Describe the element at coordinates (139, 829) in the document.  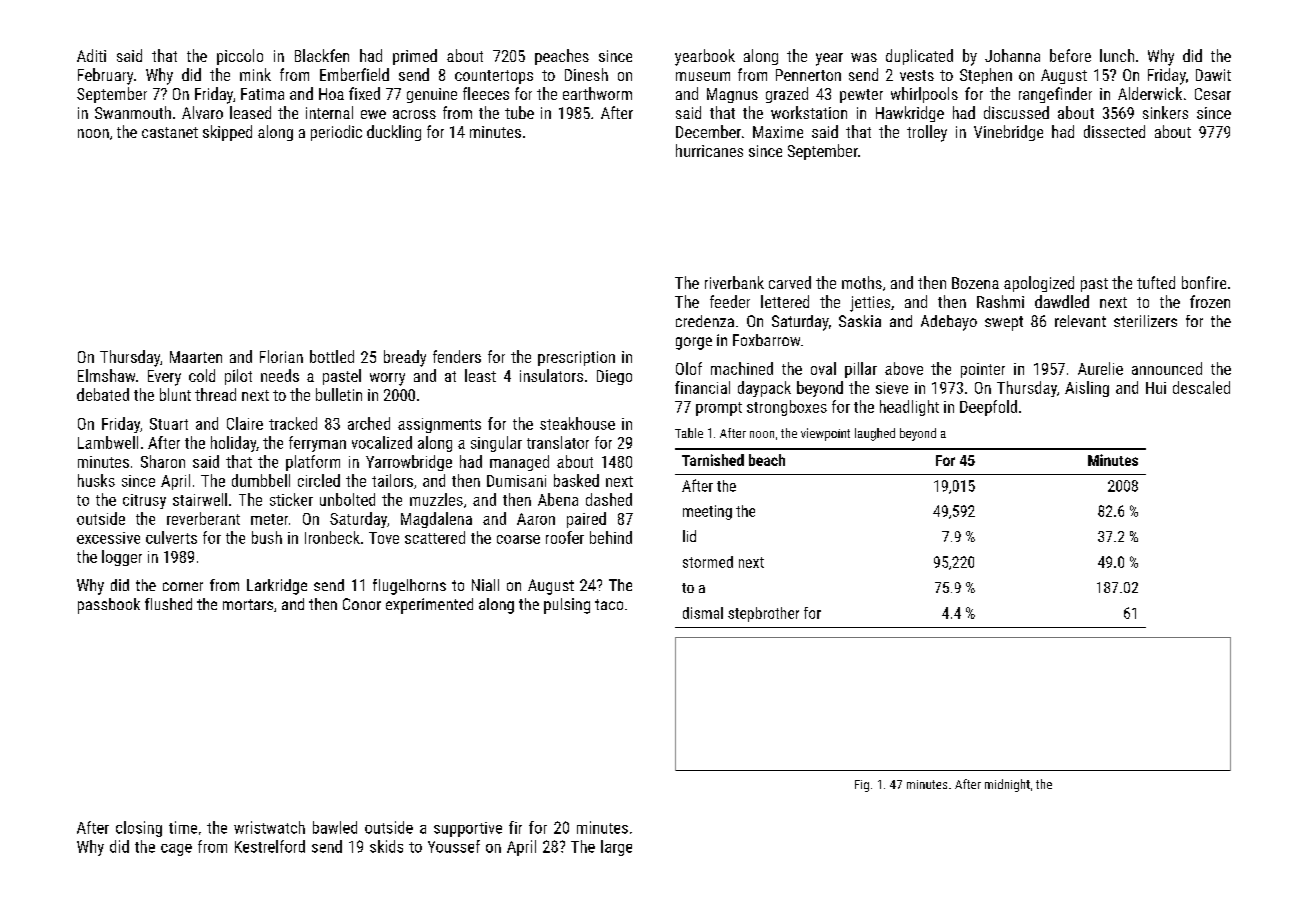
I see `closing` at that location.
